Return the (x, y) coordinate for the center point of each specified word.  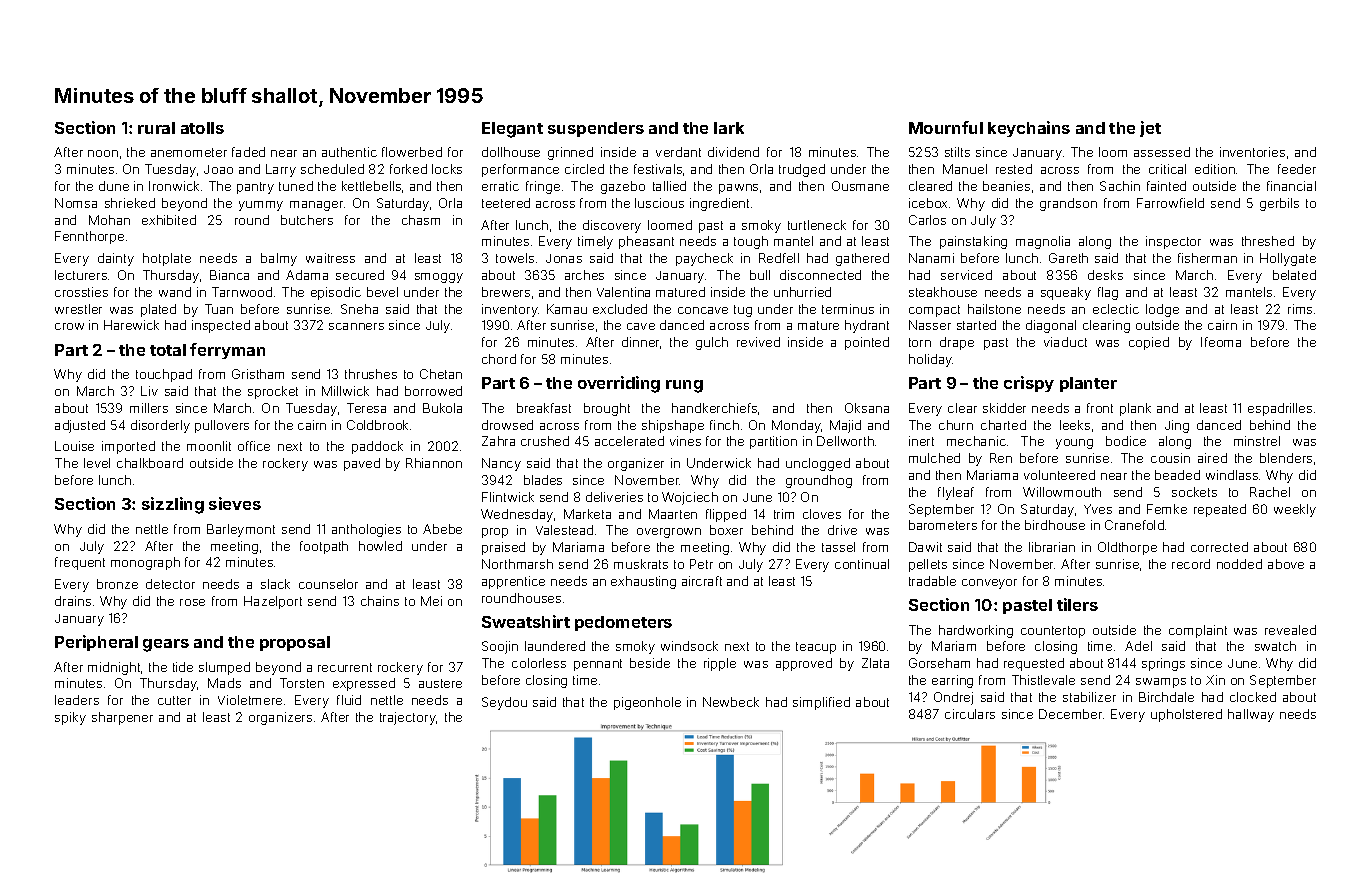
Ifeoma (1221, 342)
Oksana (867, 408)
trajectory (408, 718)
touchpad (164, 375)
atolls (202, 128)
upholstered (1186, 715)
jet (1150, 129)
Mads (224, 683)
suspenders (596, 129)
